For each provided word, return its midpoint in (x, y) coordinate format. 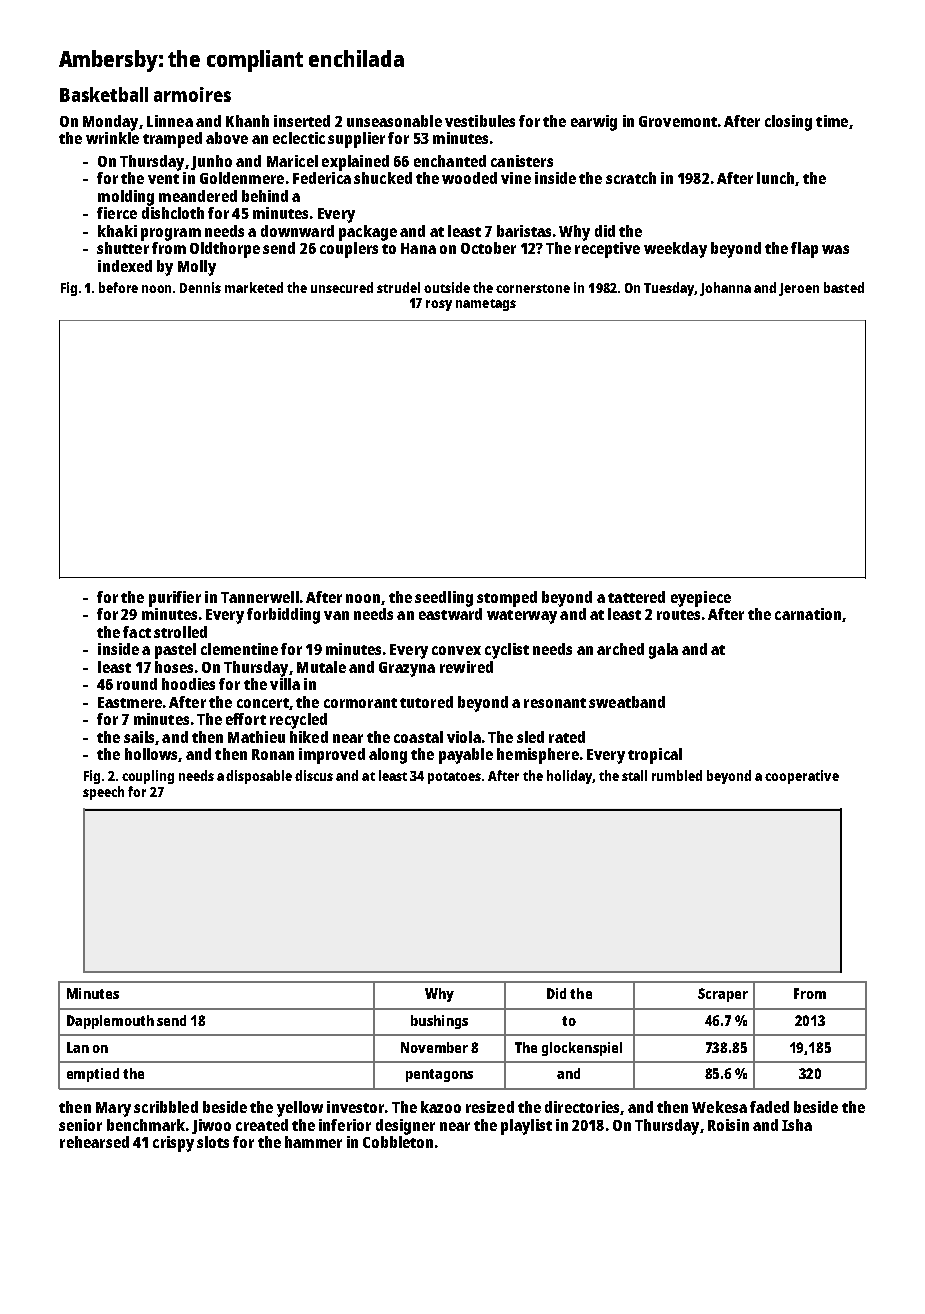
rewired (466, 667)
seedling (444, 599)
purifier (175, 599)
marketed (254, 287)
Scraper (723, 995)
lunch (775, 178)
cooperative (802, 777)
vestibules (480, 121)
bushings (439, 1022)
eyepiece (701, 599)
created (262, 1125)
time (832, 121)
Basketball (104, 94)
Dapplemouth (110, 1022)
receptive (607, 250)
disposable (259, 777)
